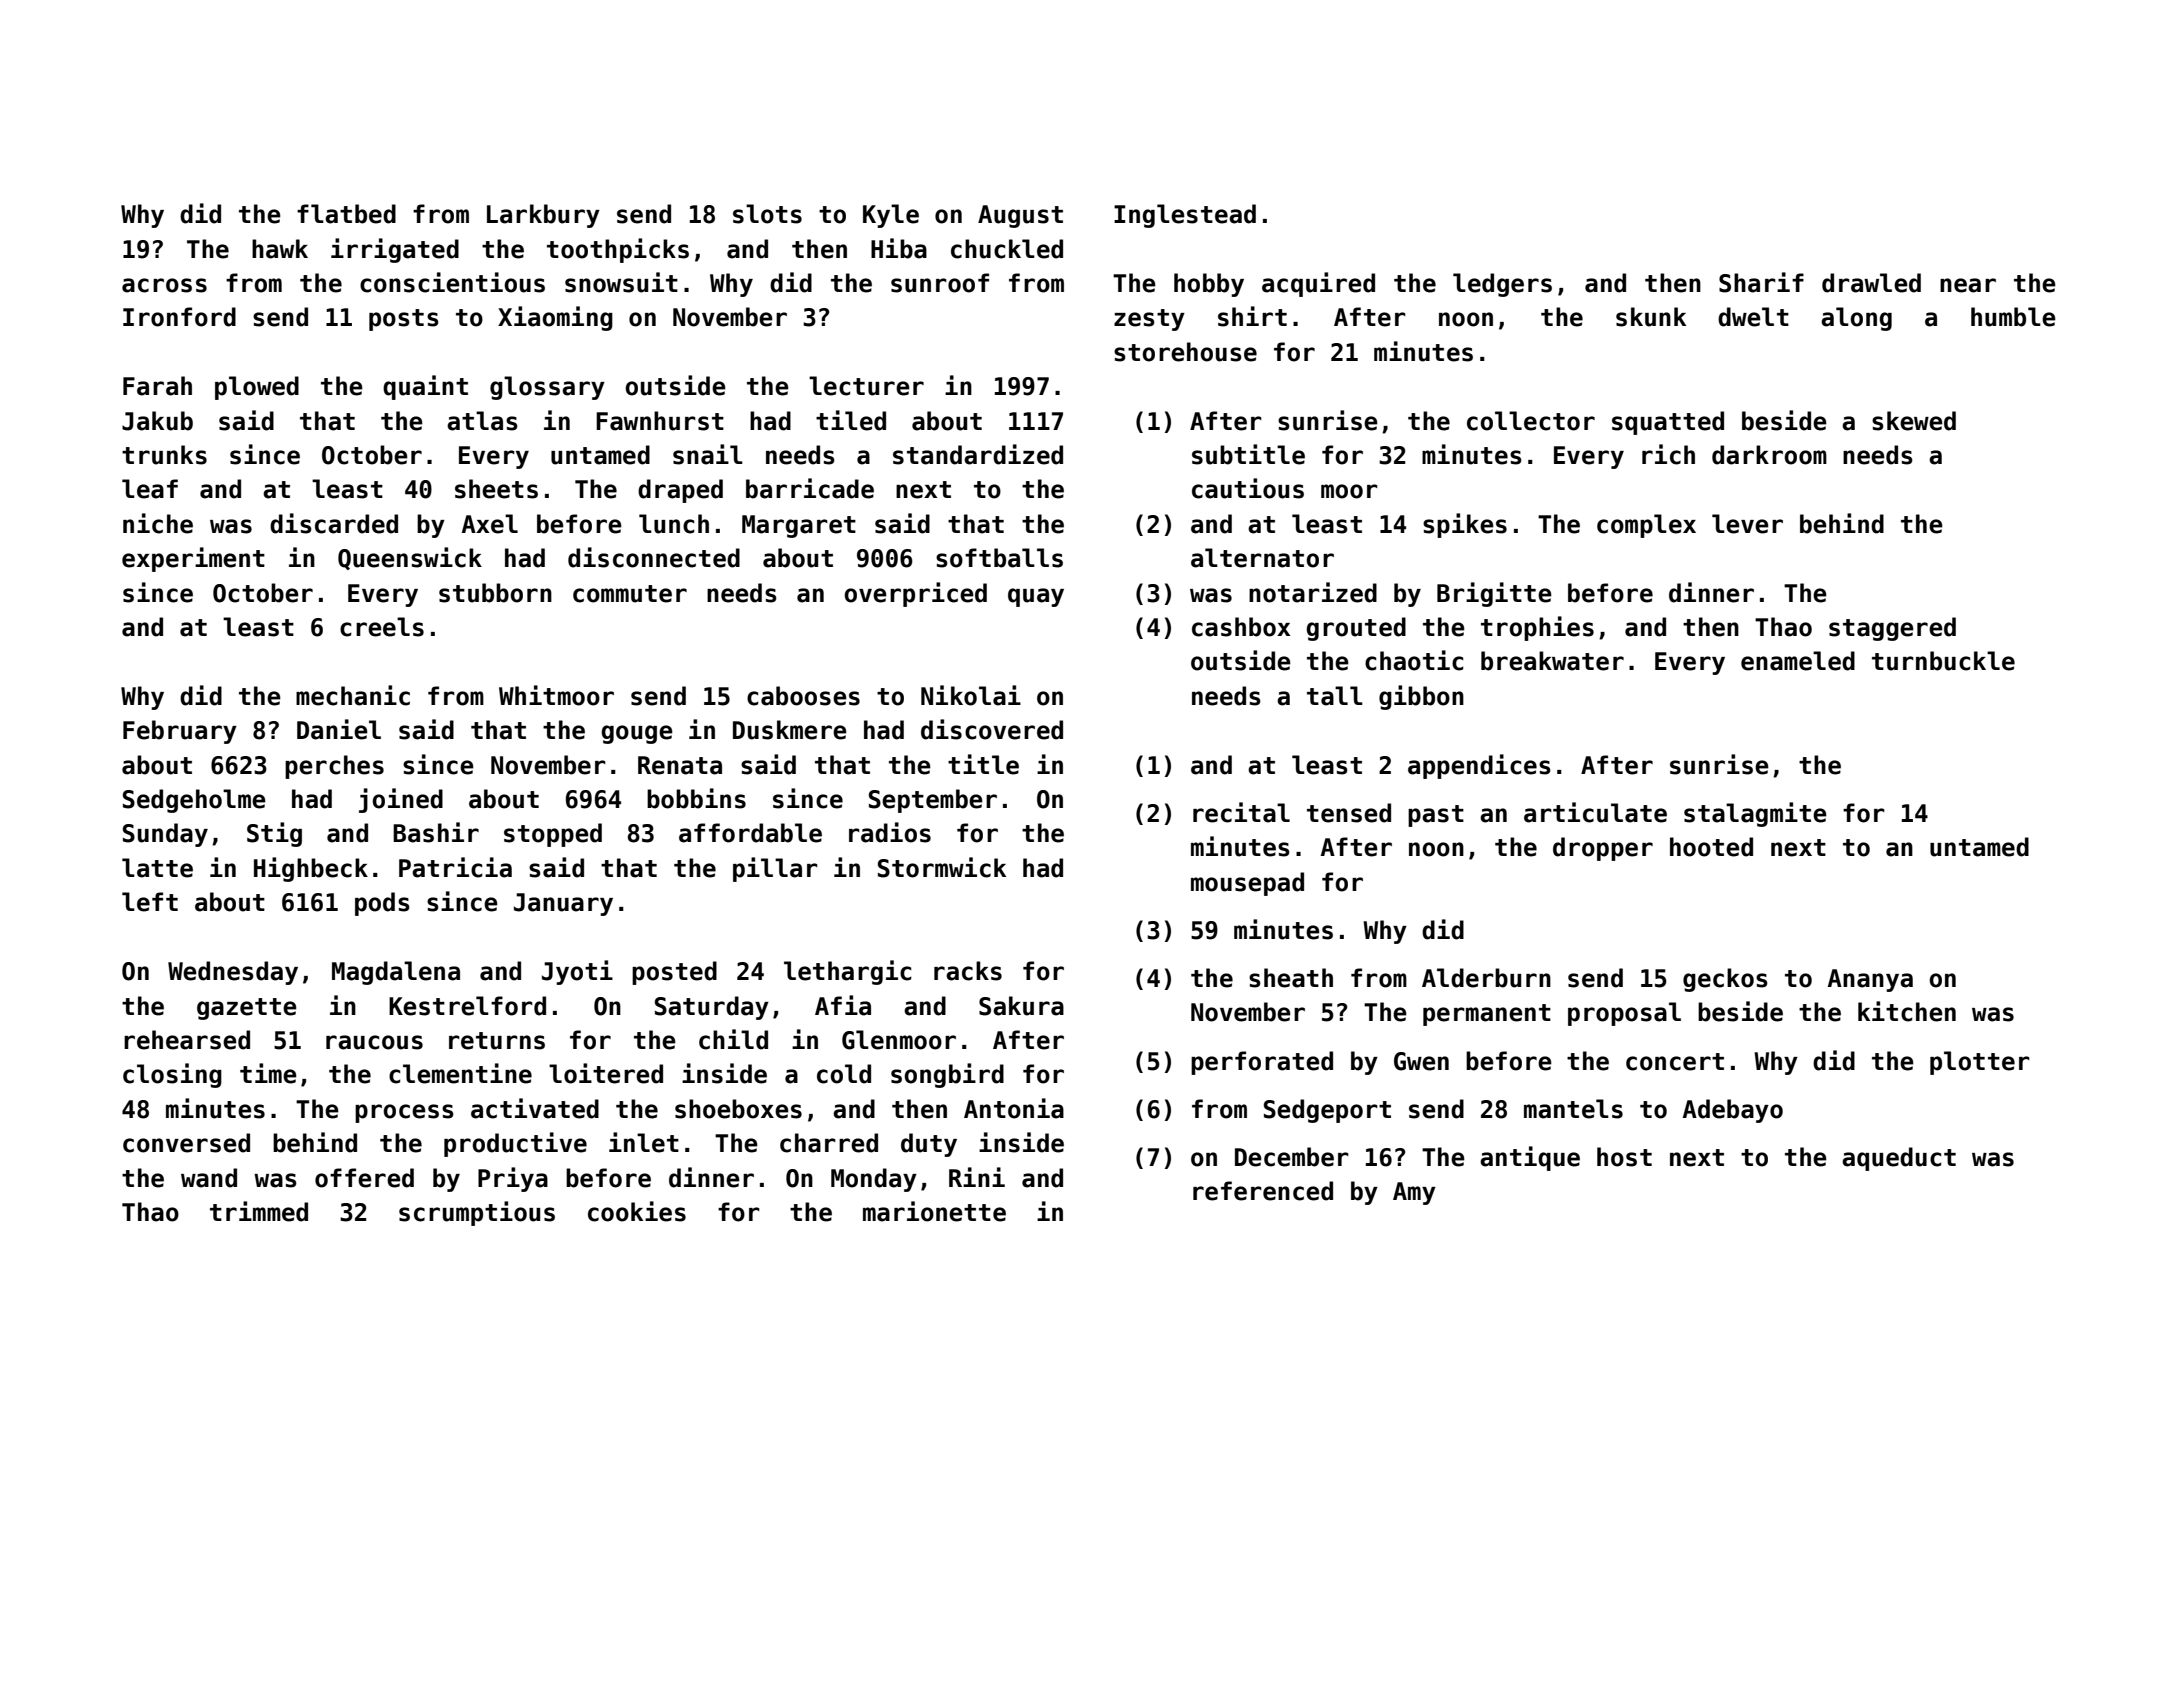 The width and height of the screenshot is (2178, 1683). I want to click on offered, so click(364, 1178).
